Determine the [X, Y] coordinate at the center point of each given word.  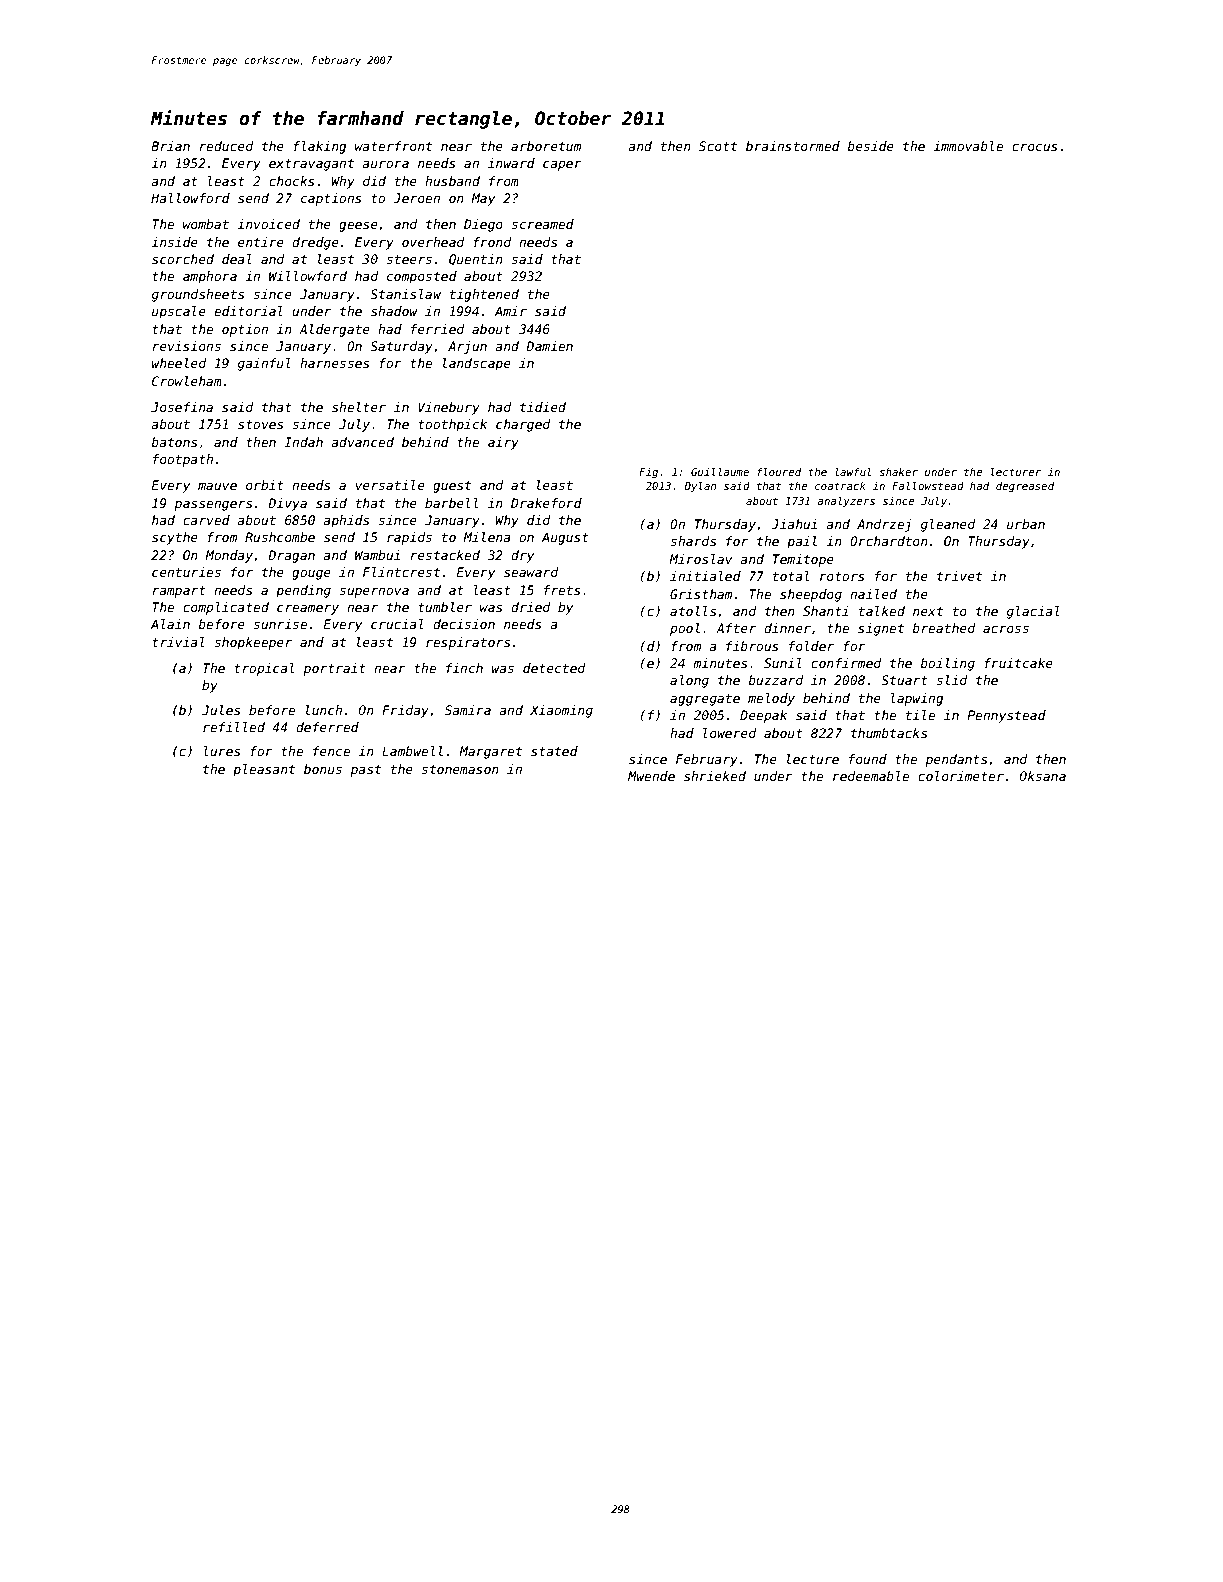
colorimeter [961, 776]
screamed [543, 224]
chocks [292, 181]
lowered [730, 733]
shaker [898, 472]
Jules [221, 710]
